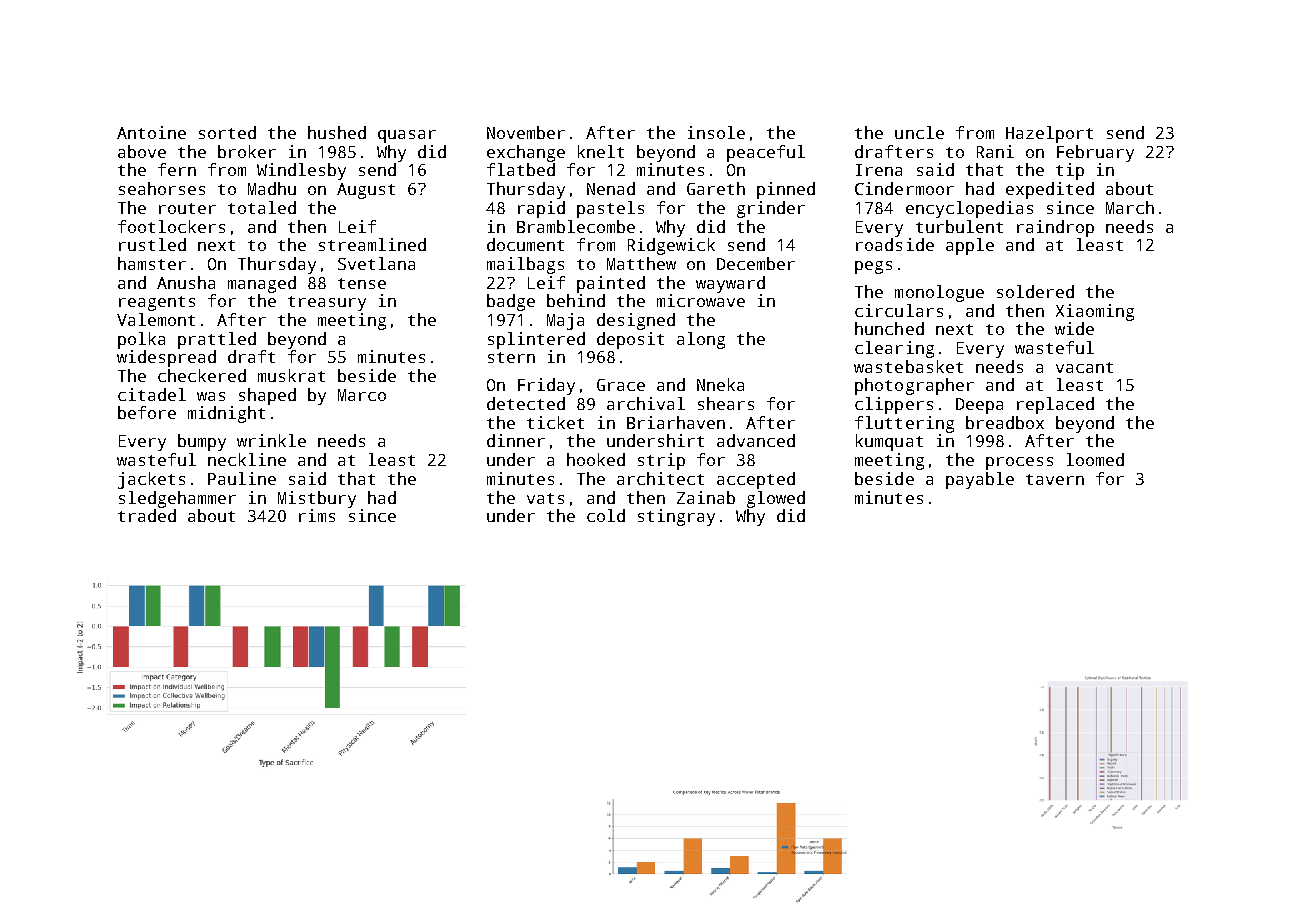  Describe the element at coordinates (1055, 228) in the screenshot. I see `raindrop` at that location.
